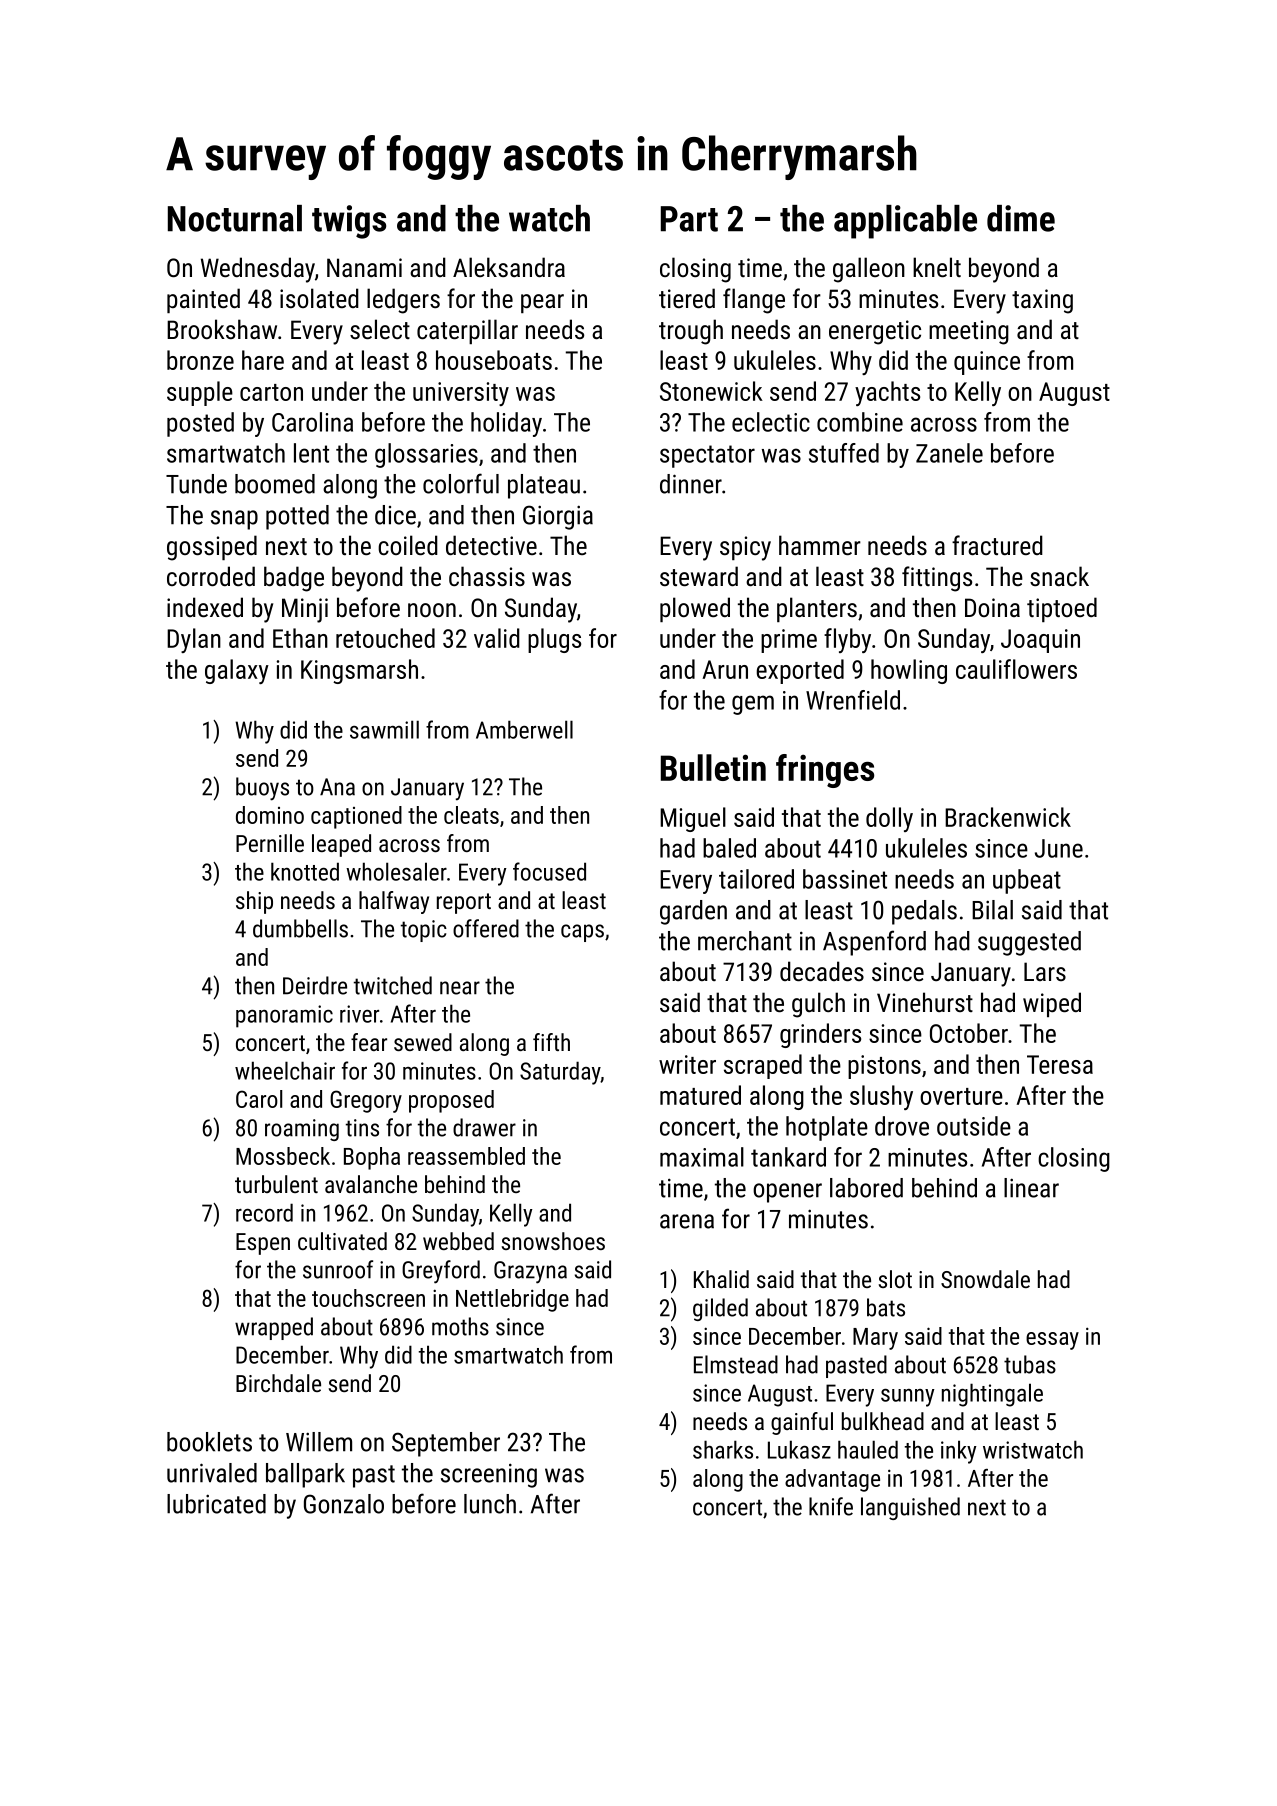 The width and height of the screenshot is (1277, 1806). Describe the element at coordinates (723, 1449) in the screenshot. I see `sharks` at that location.
